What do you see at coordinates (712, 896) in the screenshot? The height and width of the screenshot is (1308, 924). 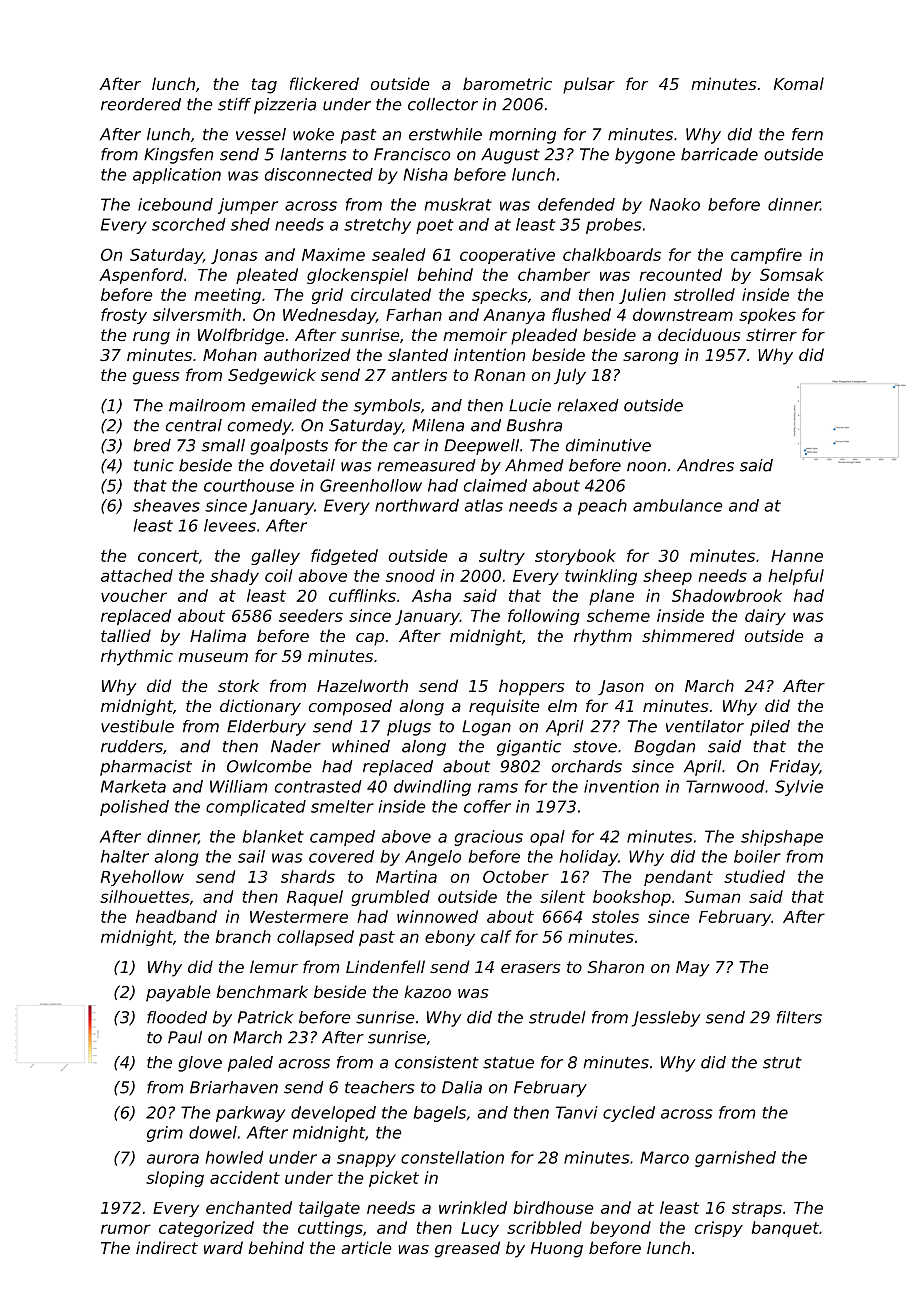 I see `Suman` at bounding box center [712, 896].
